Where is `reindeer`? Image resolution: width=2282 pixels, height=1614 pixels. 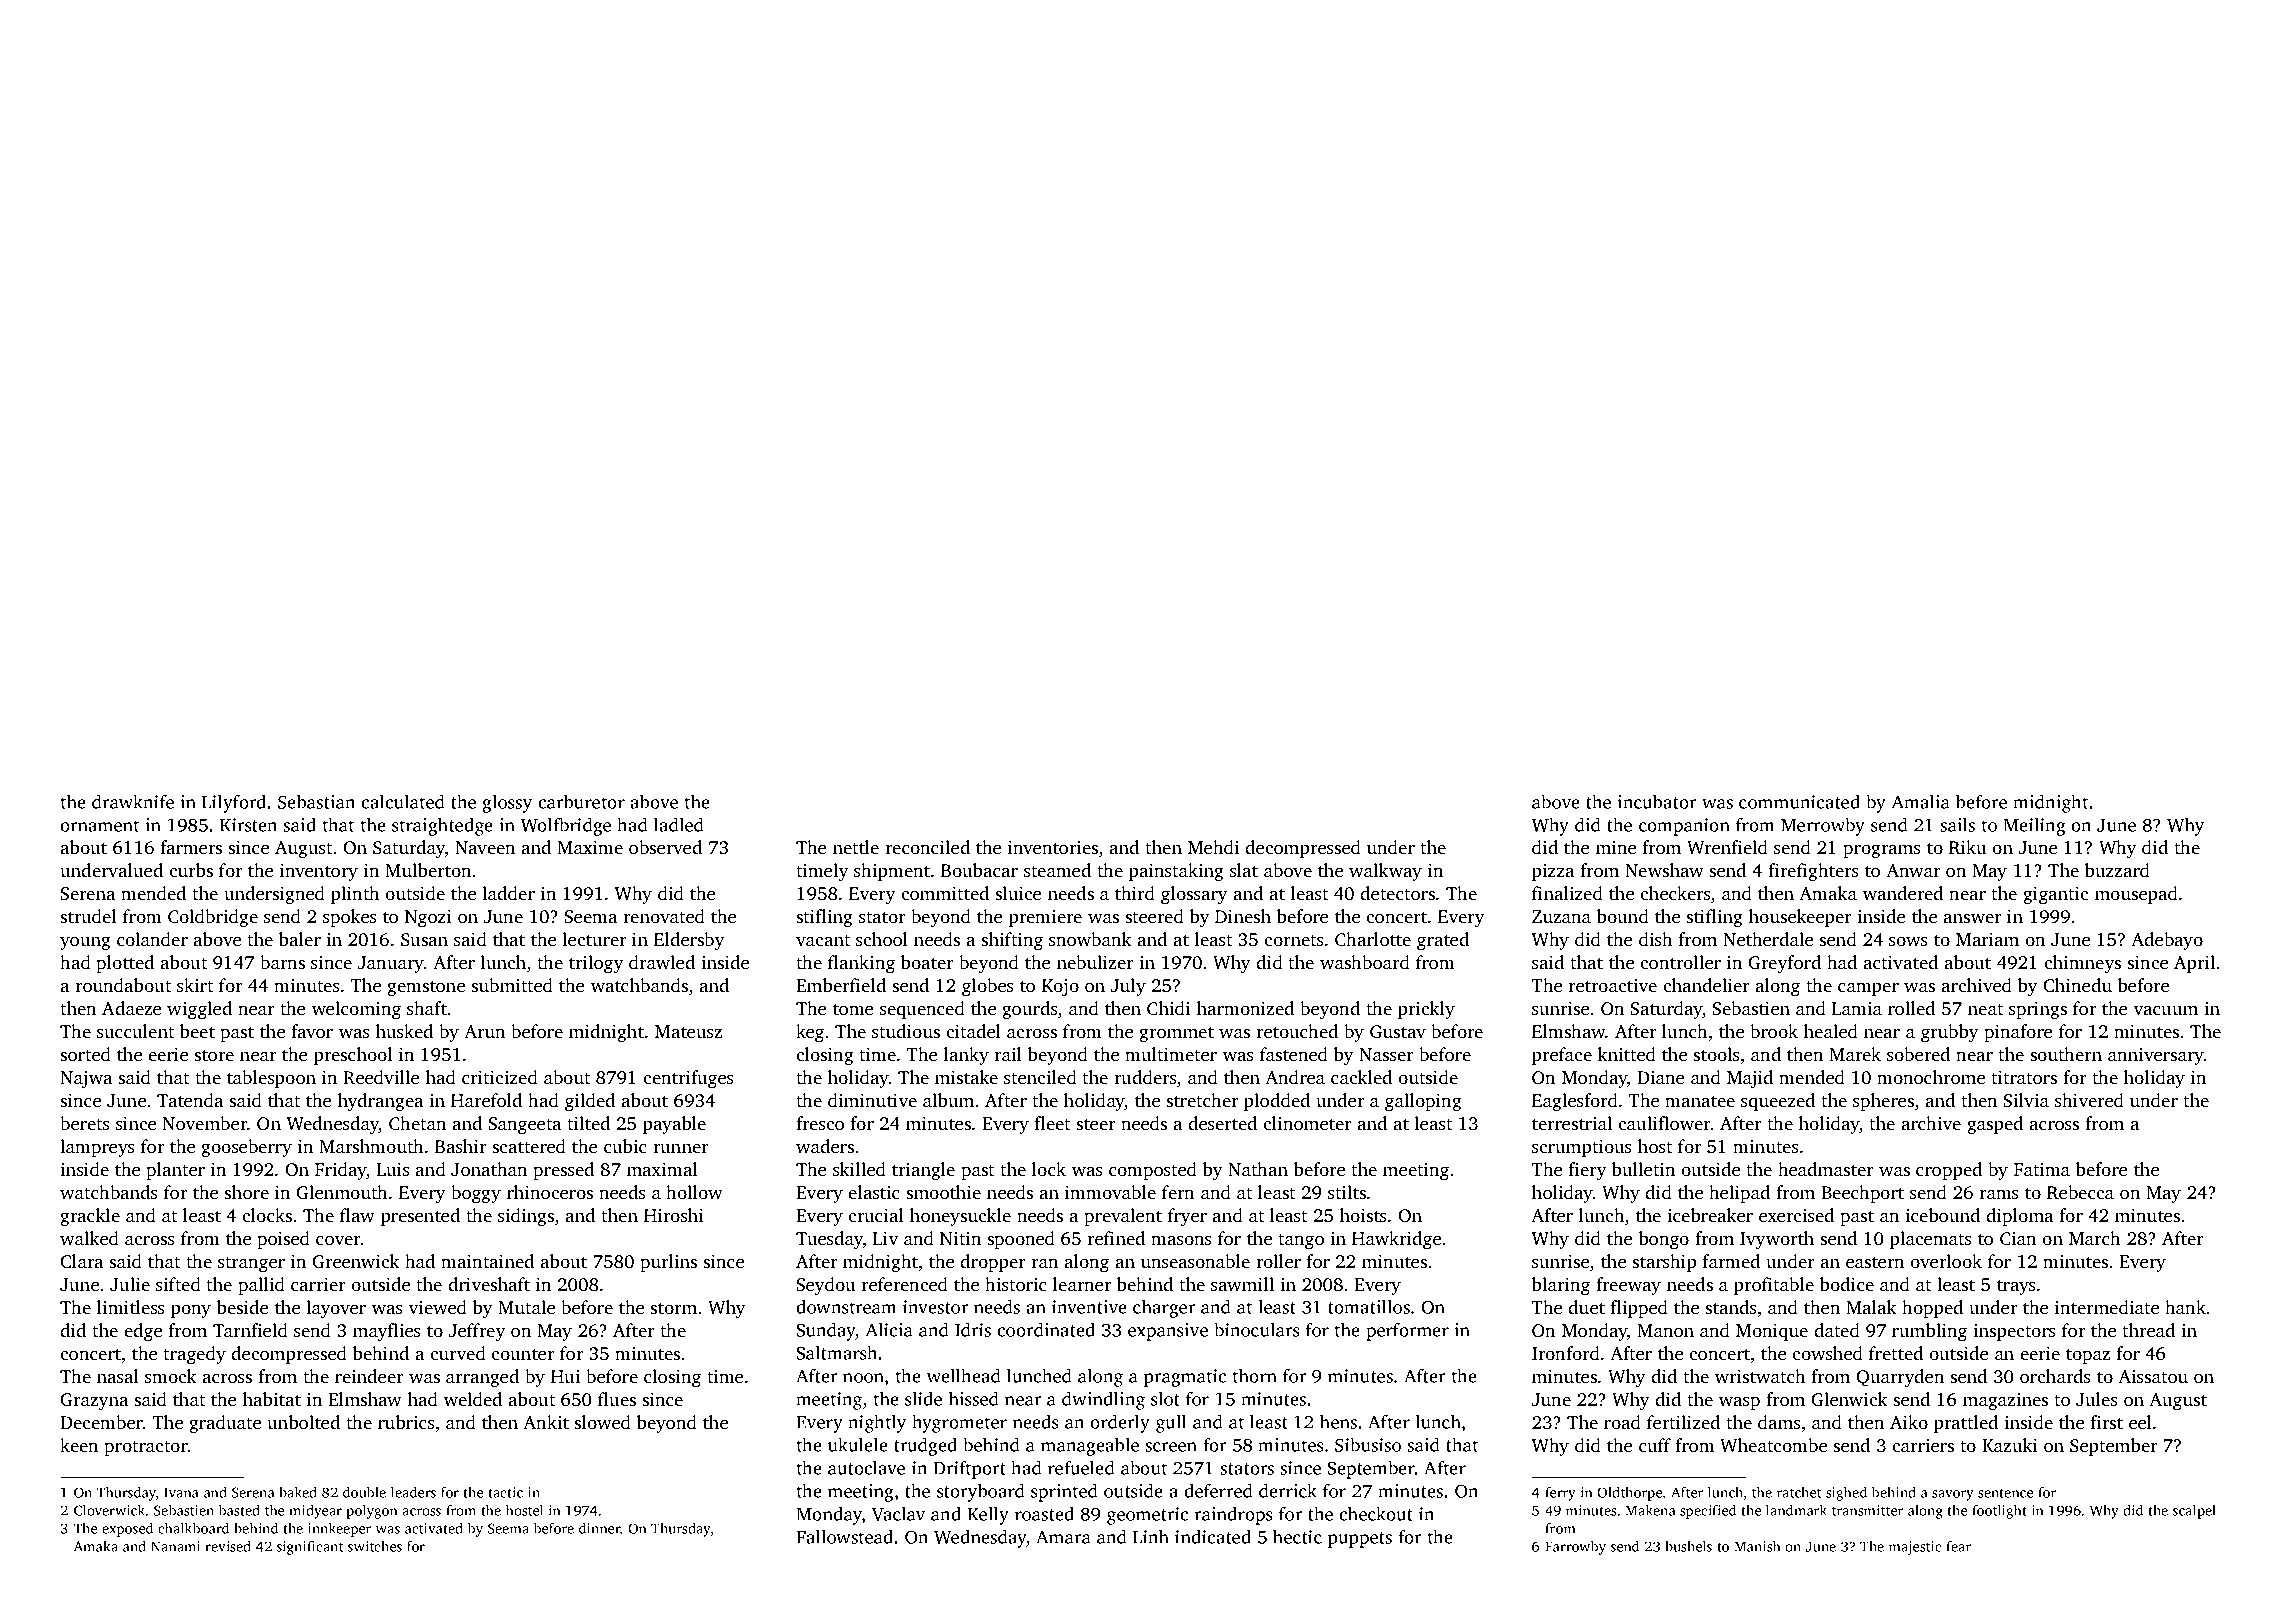 reindeer is located at coordinates (369, 1376).
